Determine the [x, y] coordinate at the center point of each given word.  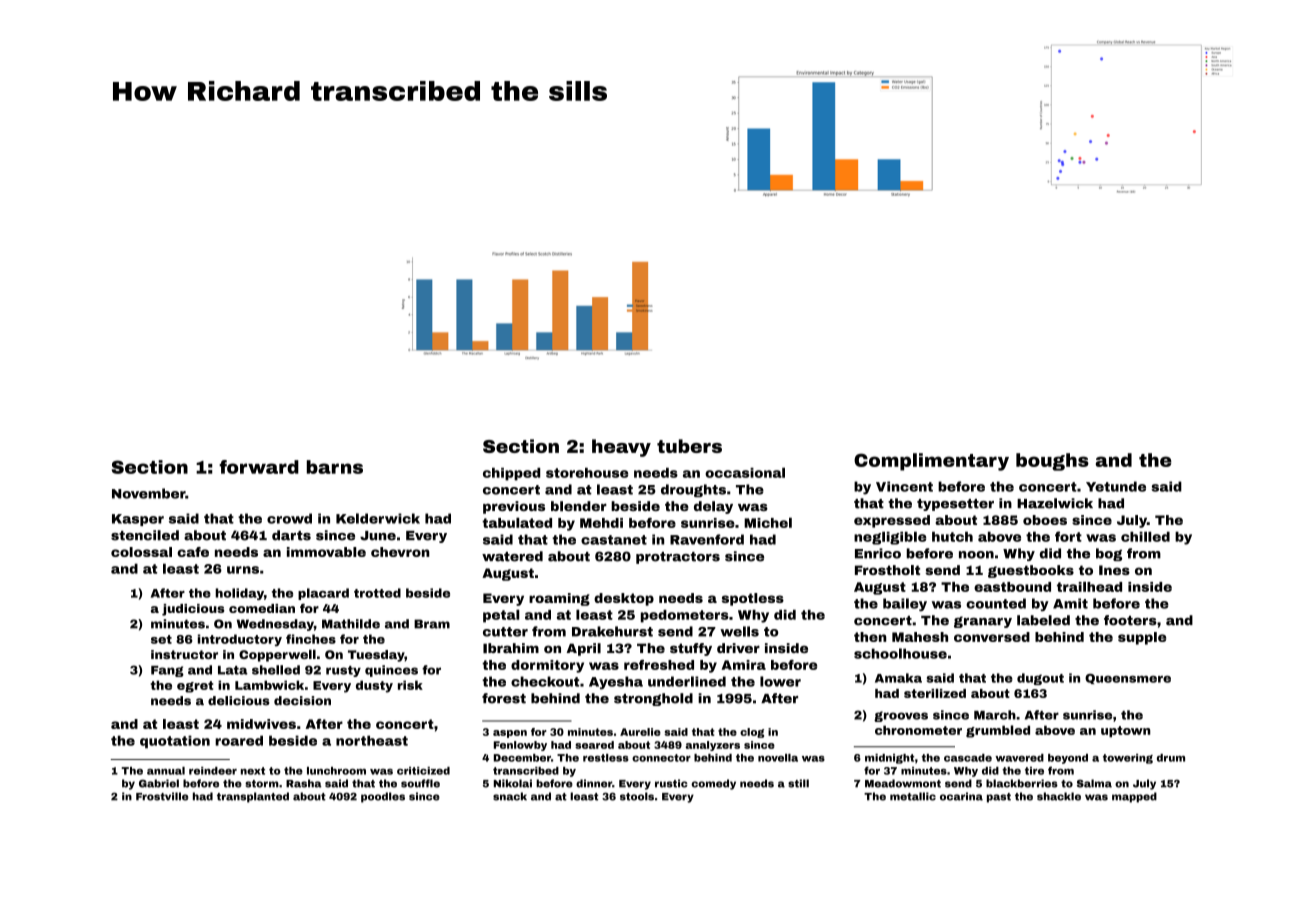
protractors [678, 558]
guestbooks [1031, 571]
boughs [1052, 462]
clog [752, 733]
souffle [420, 783]
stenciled [145, 535]
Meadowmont [903, 783]
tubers [689, 446]
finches [311, 639]
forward [259, 467]
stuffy [691, 649]
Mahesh [920, 637]
